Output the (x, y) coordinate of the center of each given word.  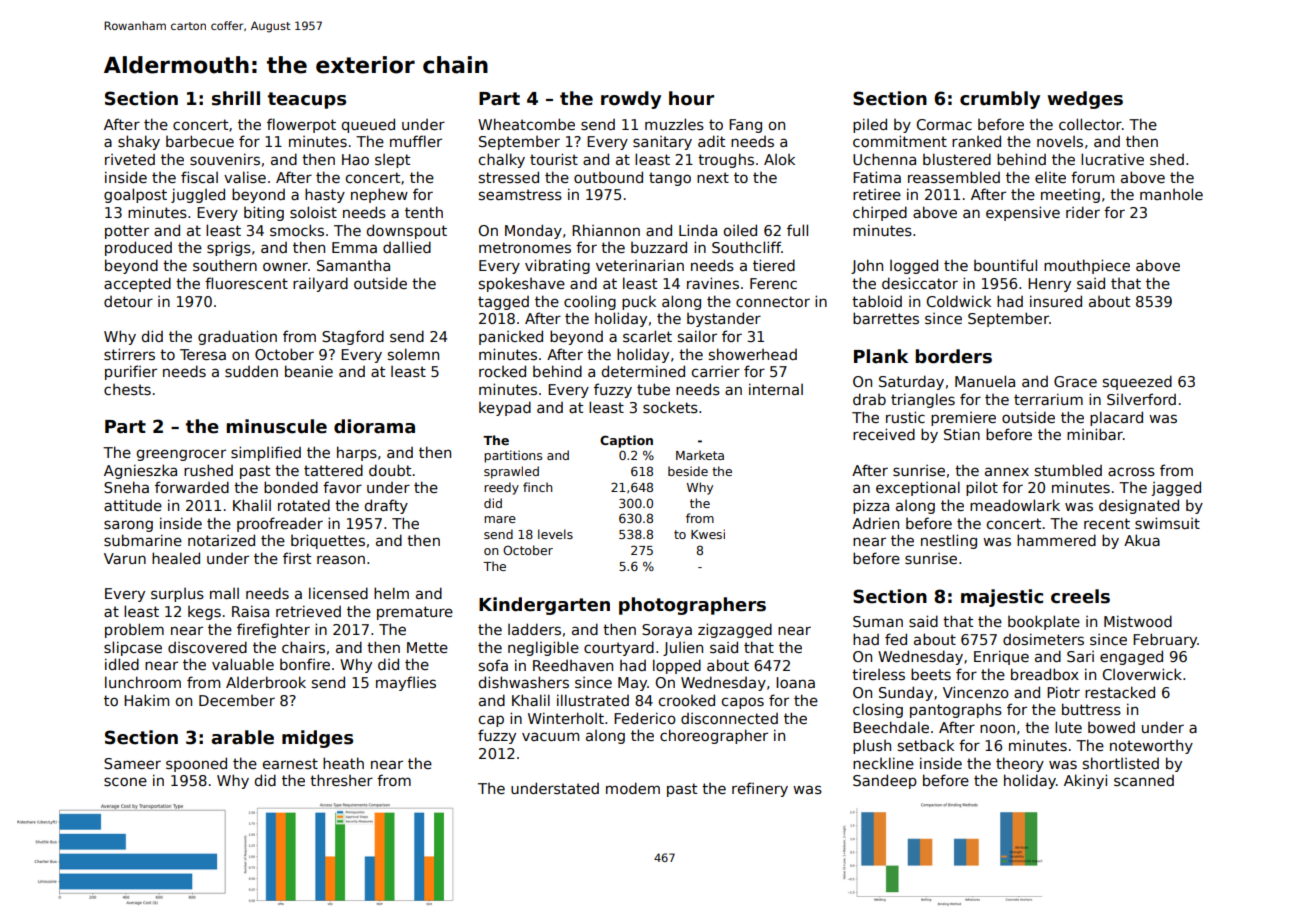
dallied (407, 247)
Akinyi (1085, 781)
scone (125, 781)
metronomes (525, 247)
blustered (957, 159)
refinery (760, 789)
